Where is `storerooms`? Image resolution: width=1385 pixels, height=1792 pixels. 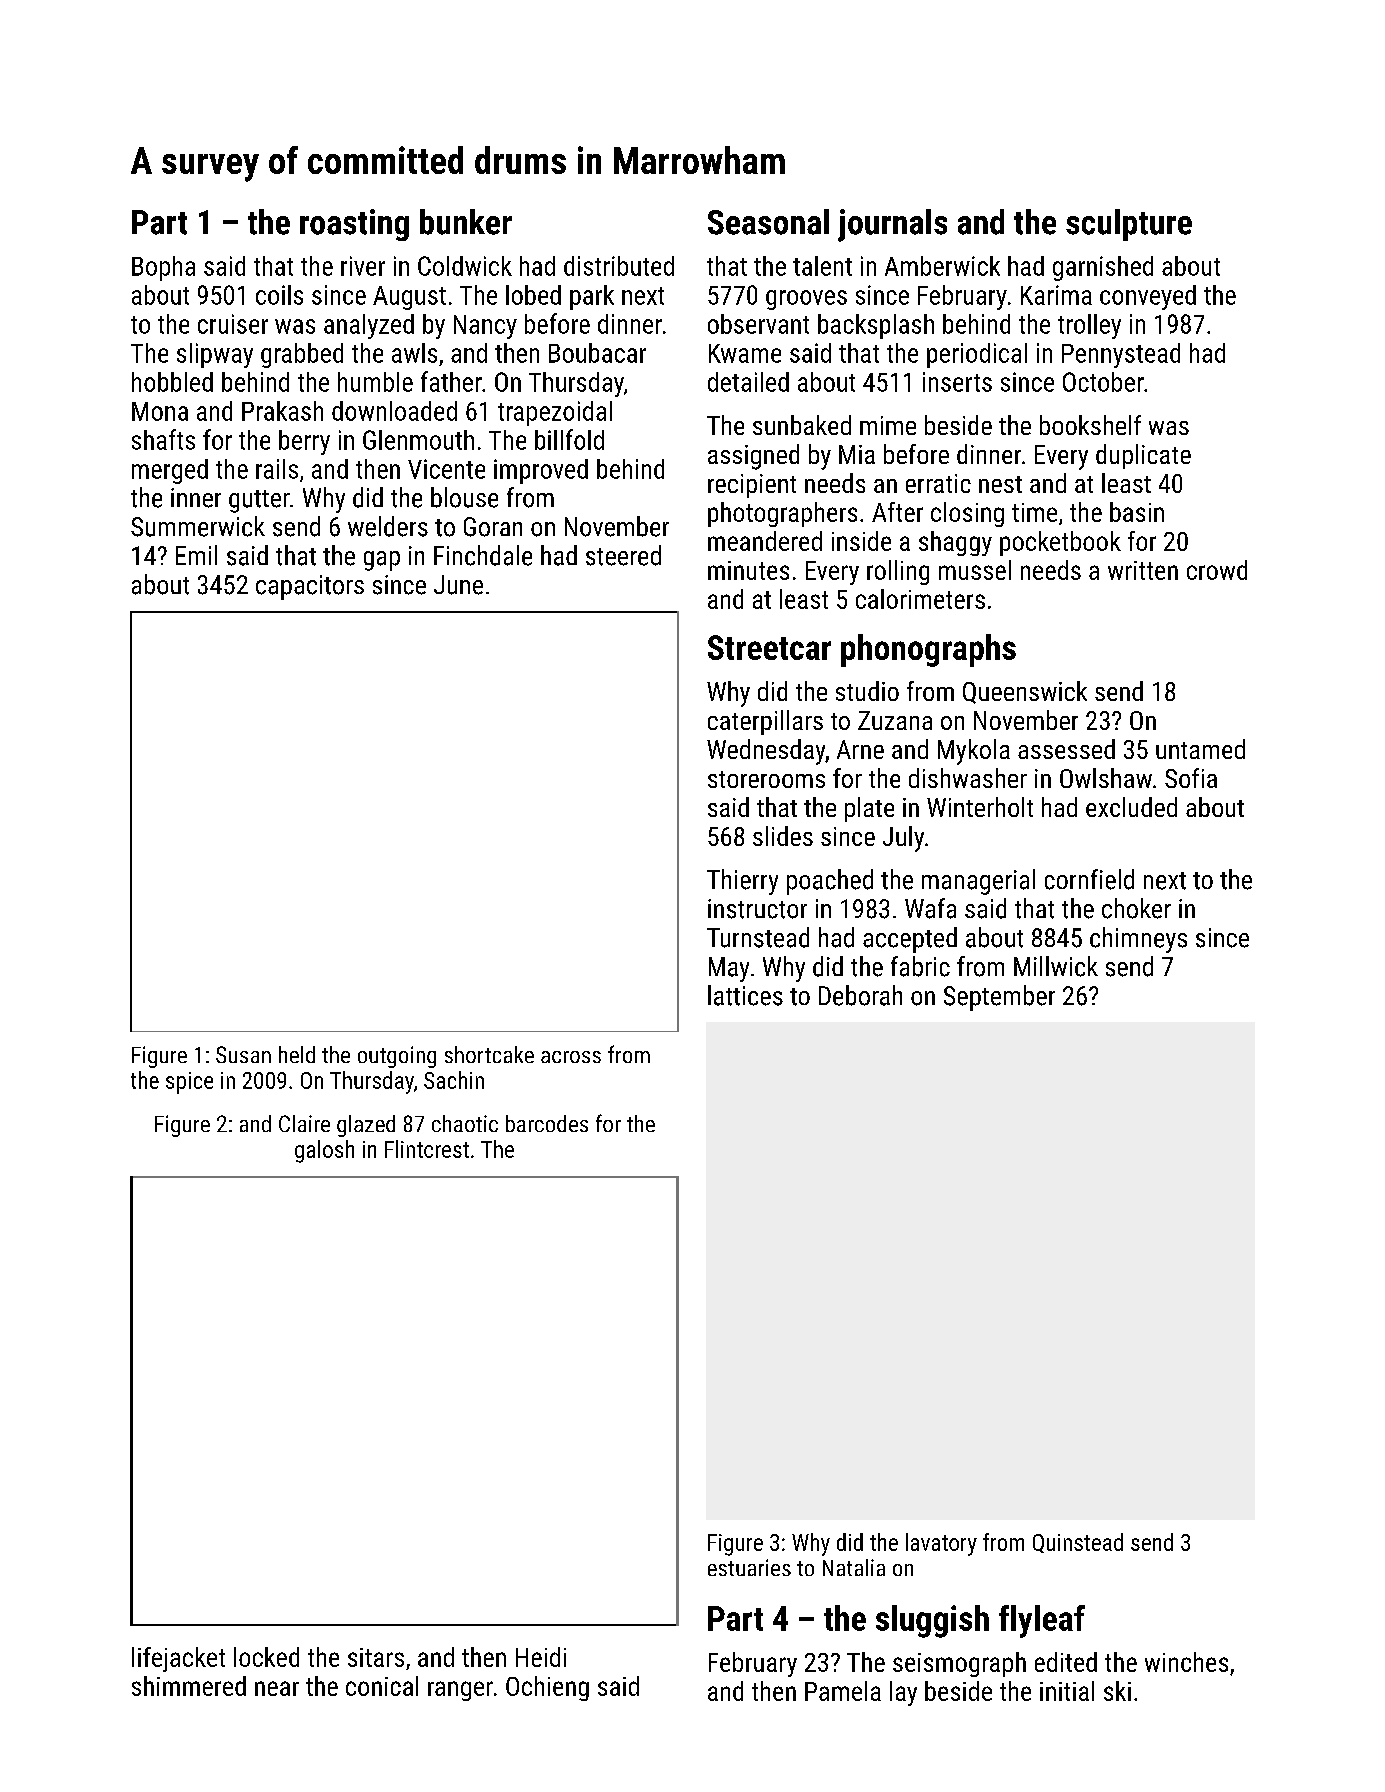
storerooms is located at coordinates (766, 779).
